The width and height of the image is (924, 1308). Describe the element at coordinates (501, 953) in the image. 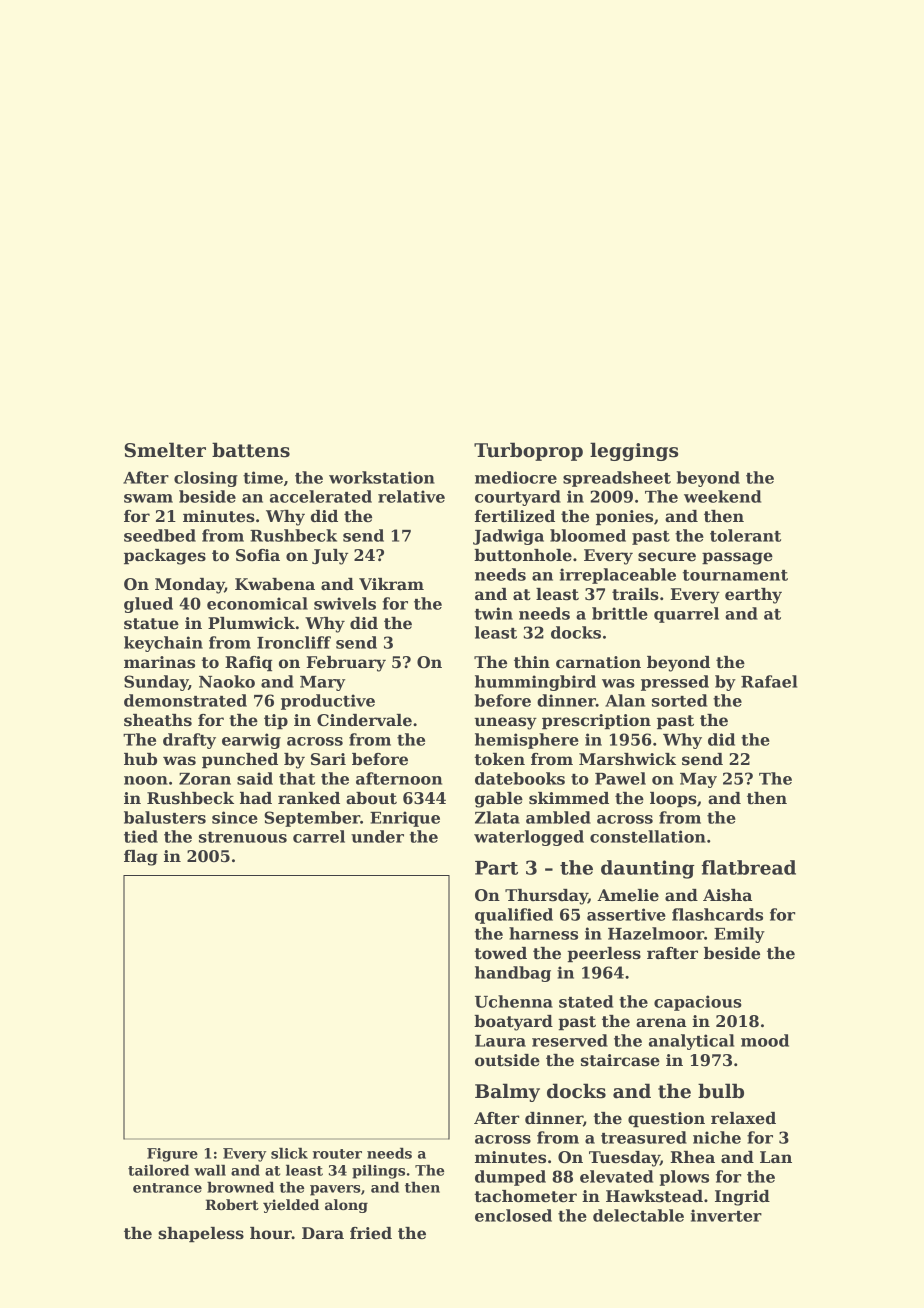

I see `towed` at that location.
